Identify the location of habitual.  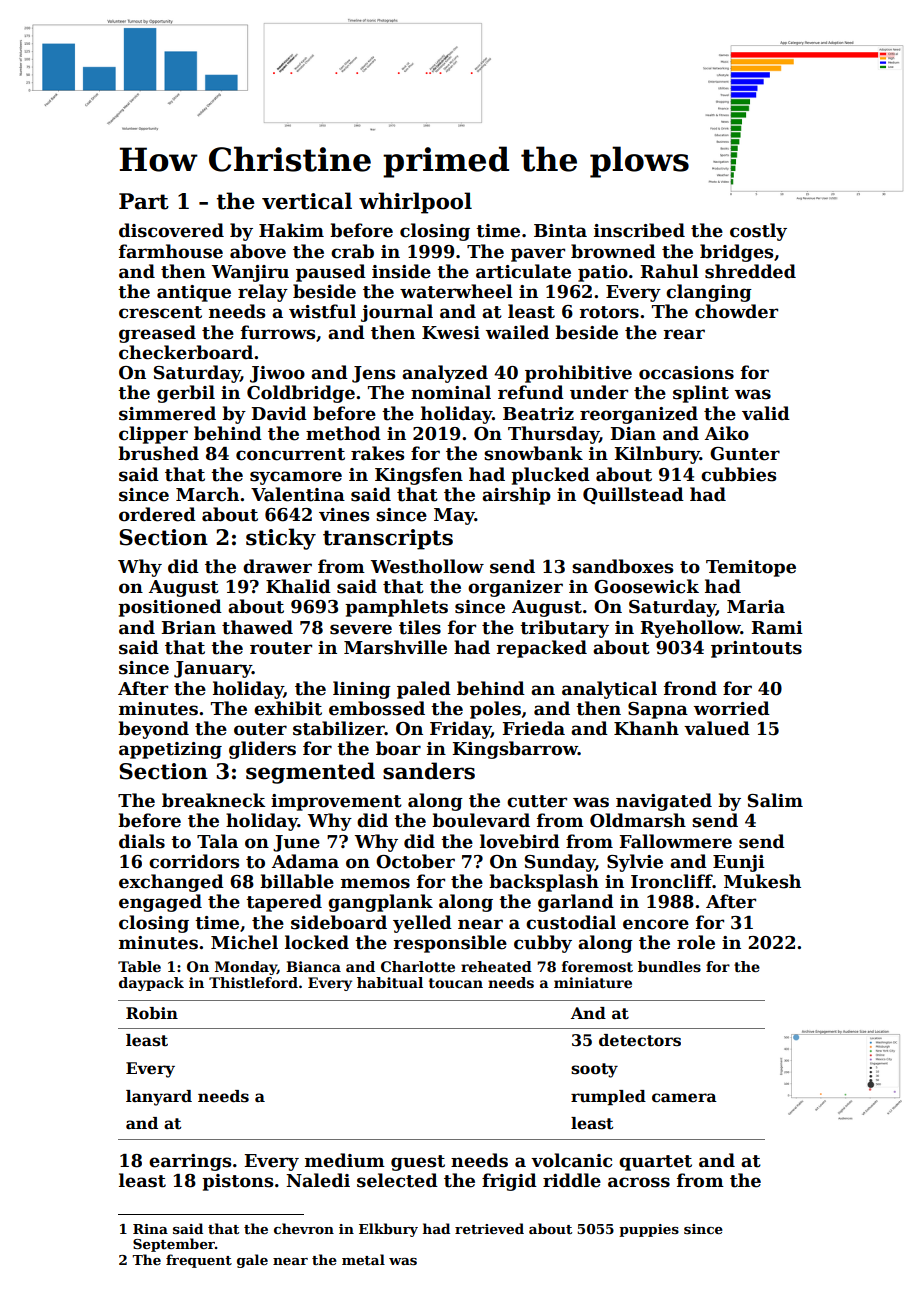
(390, 982).
